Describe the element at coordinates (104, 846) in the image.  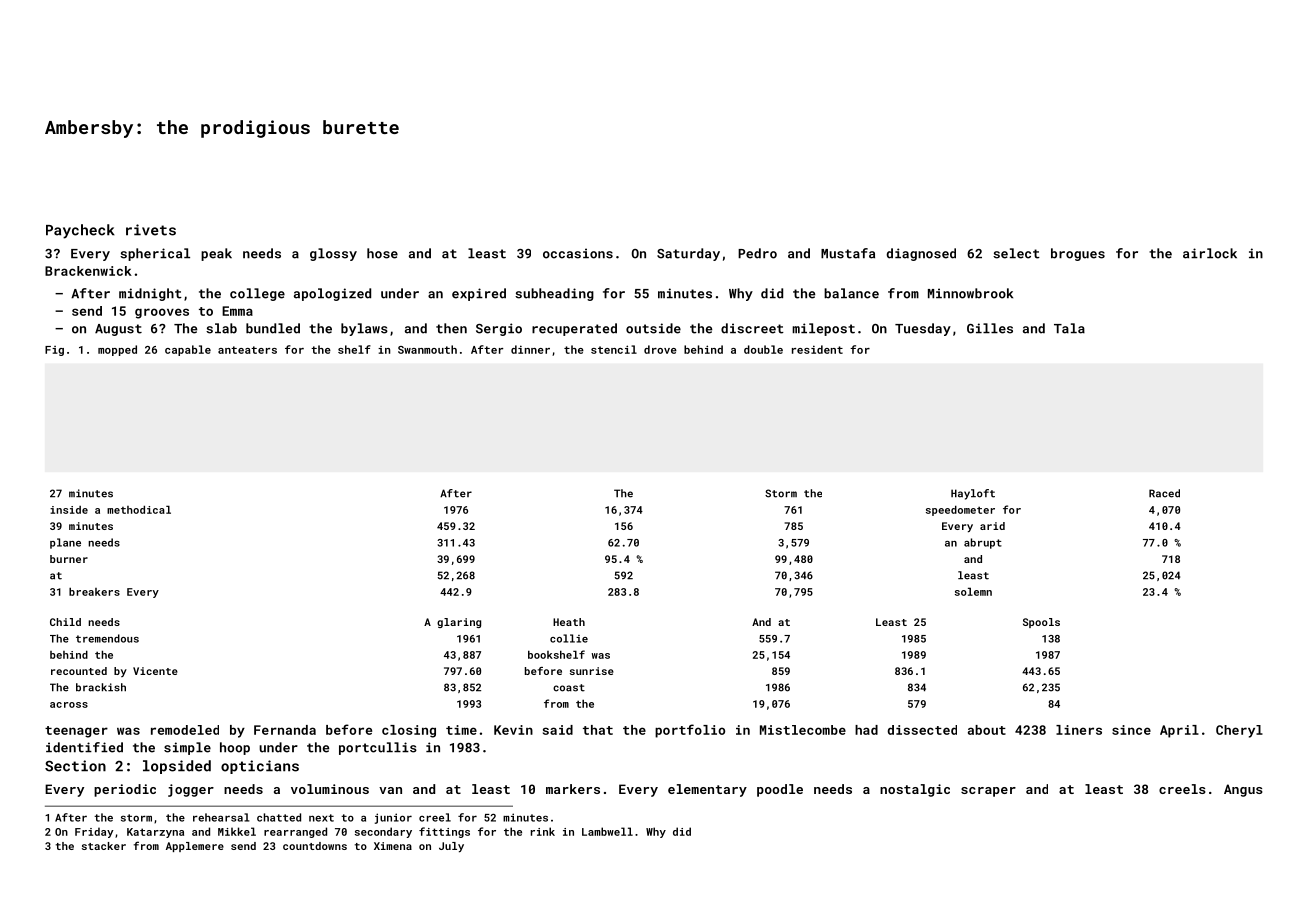
I see `stacker` at that location.
